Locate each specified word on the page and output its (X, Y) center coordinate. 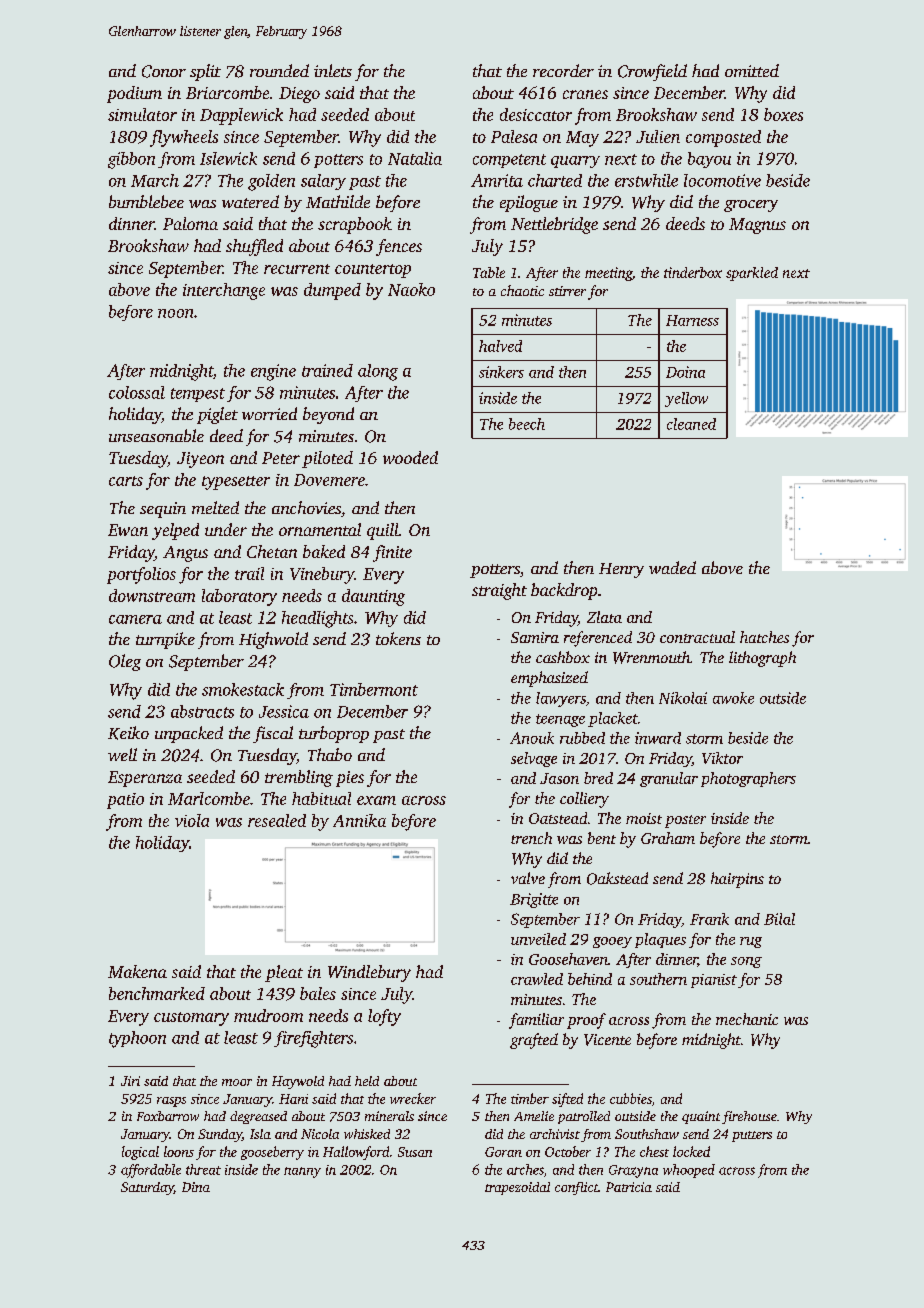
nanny (302, 1172)
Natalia (415, 158)
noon (175, 313)
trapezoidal (517, 1188)
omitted (752, 70)
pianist (714, 981)
